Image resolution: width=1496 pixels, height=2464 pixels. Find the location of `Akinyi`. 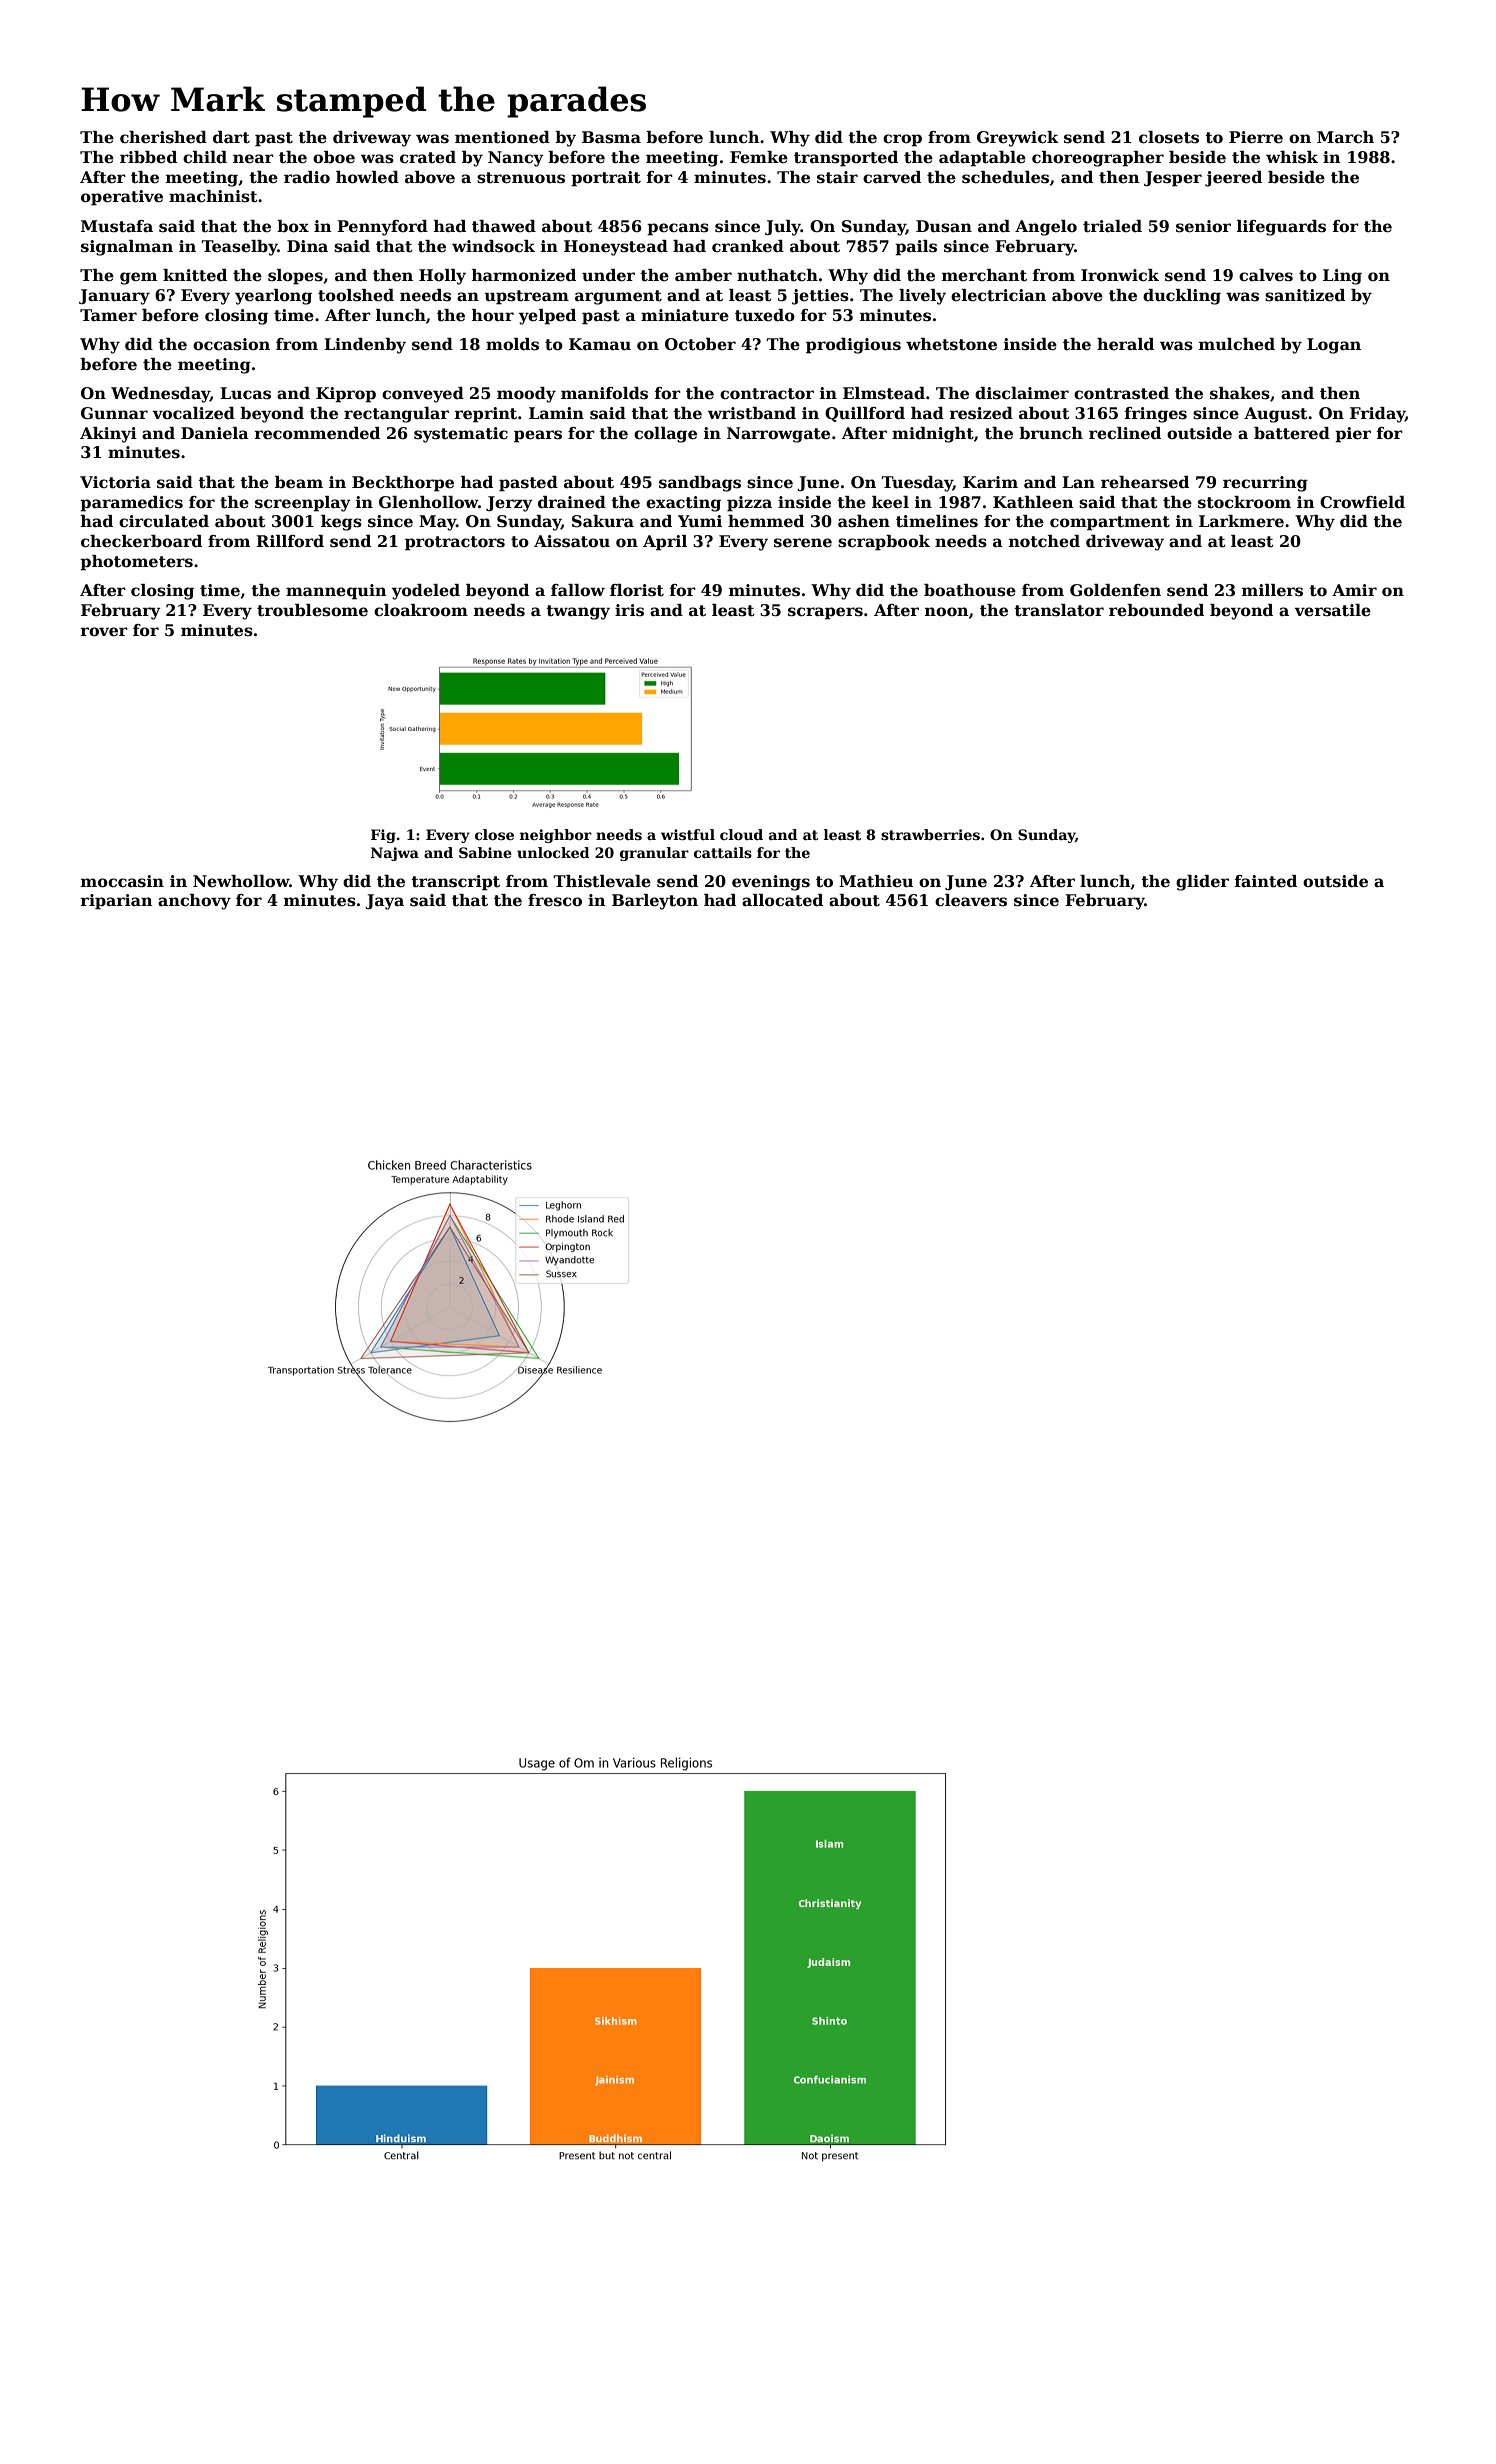

Akinyi is located at coordinates (108, 435).
